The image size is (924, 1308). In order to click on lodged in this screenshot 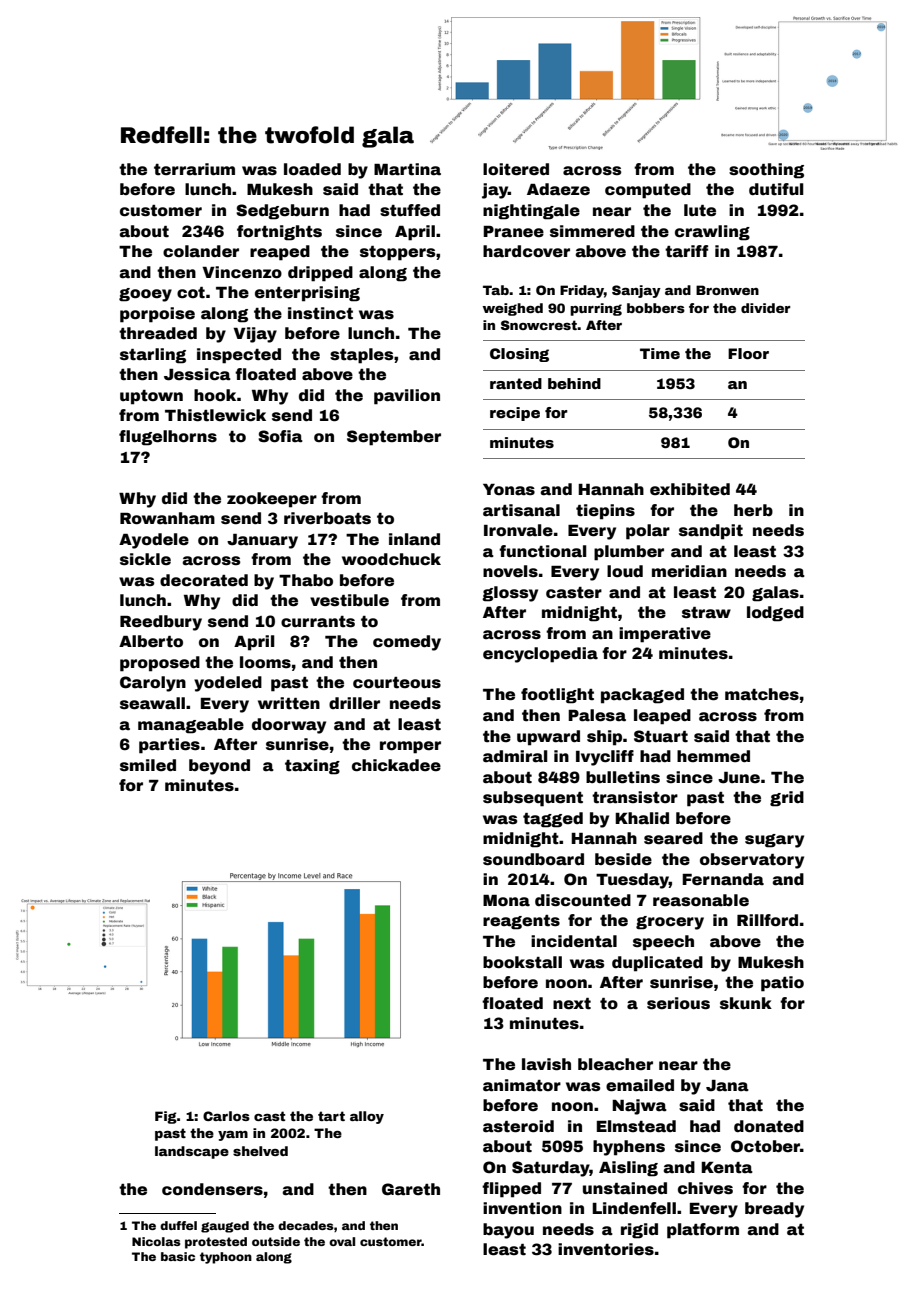, I will do `click(775, 614)`.
